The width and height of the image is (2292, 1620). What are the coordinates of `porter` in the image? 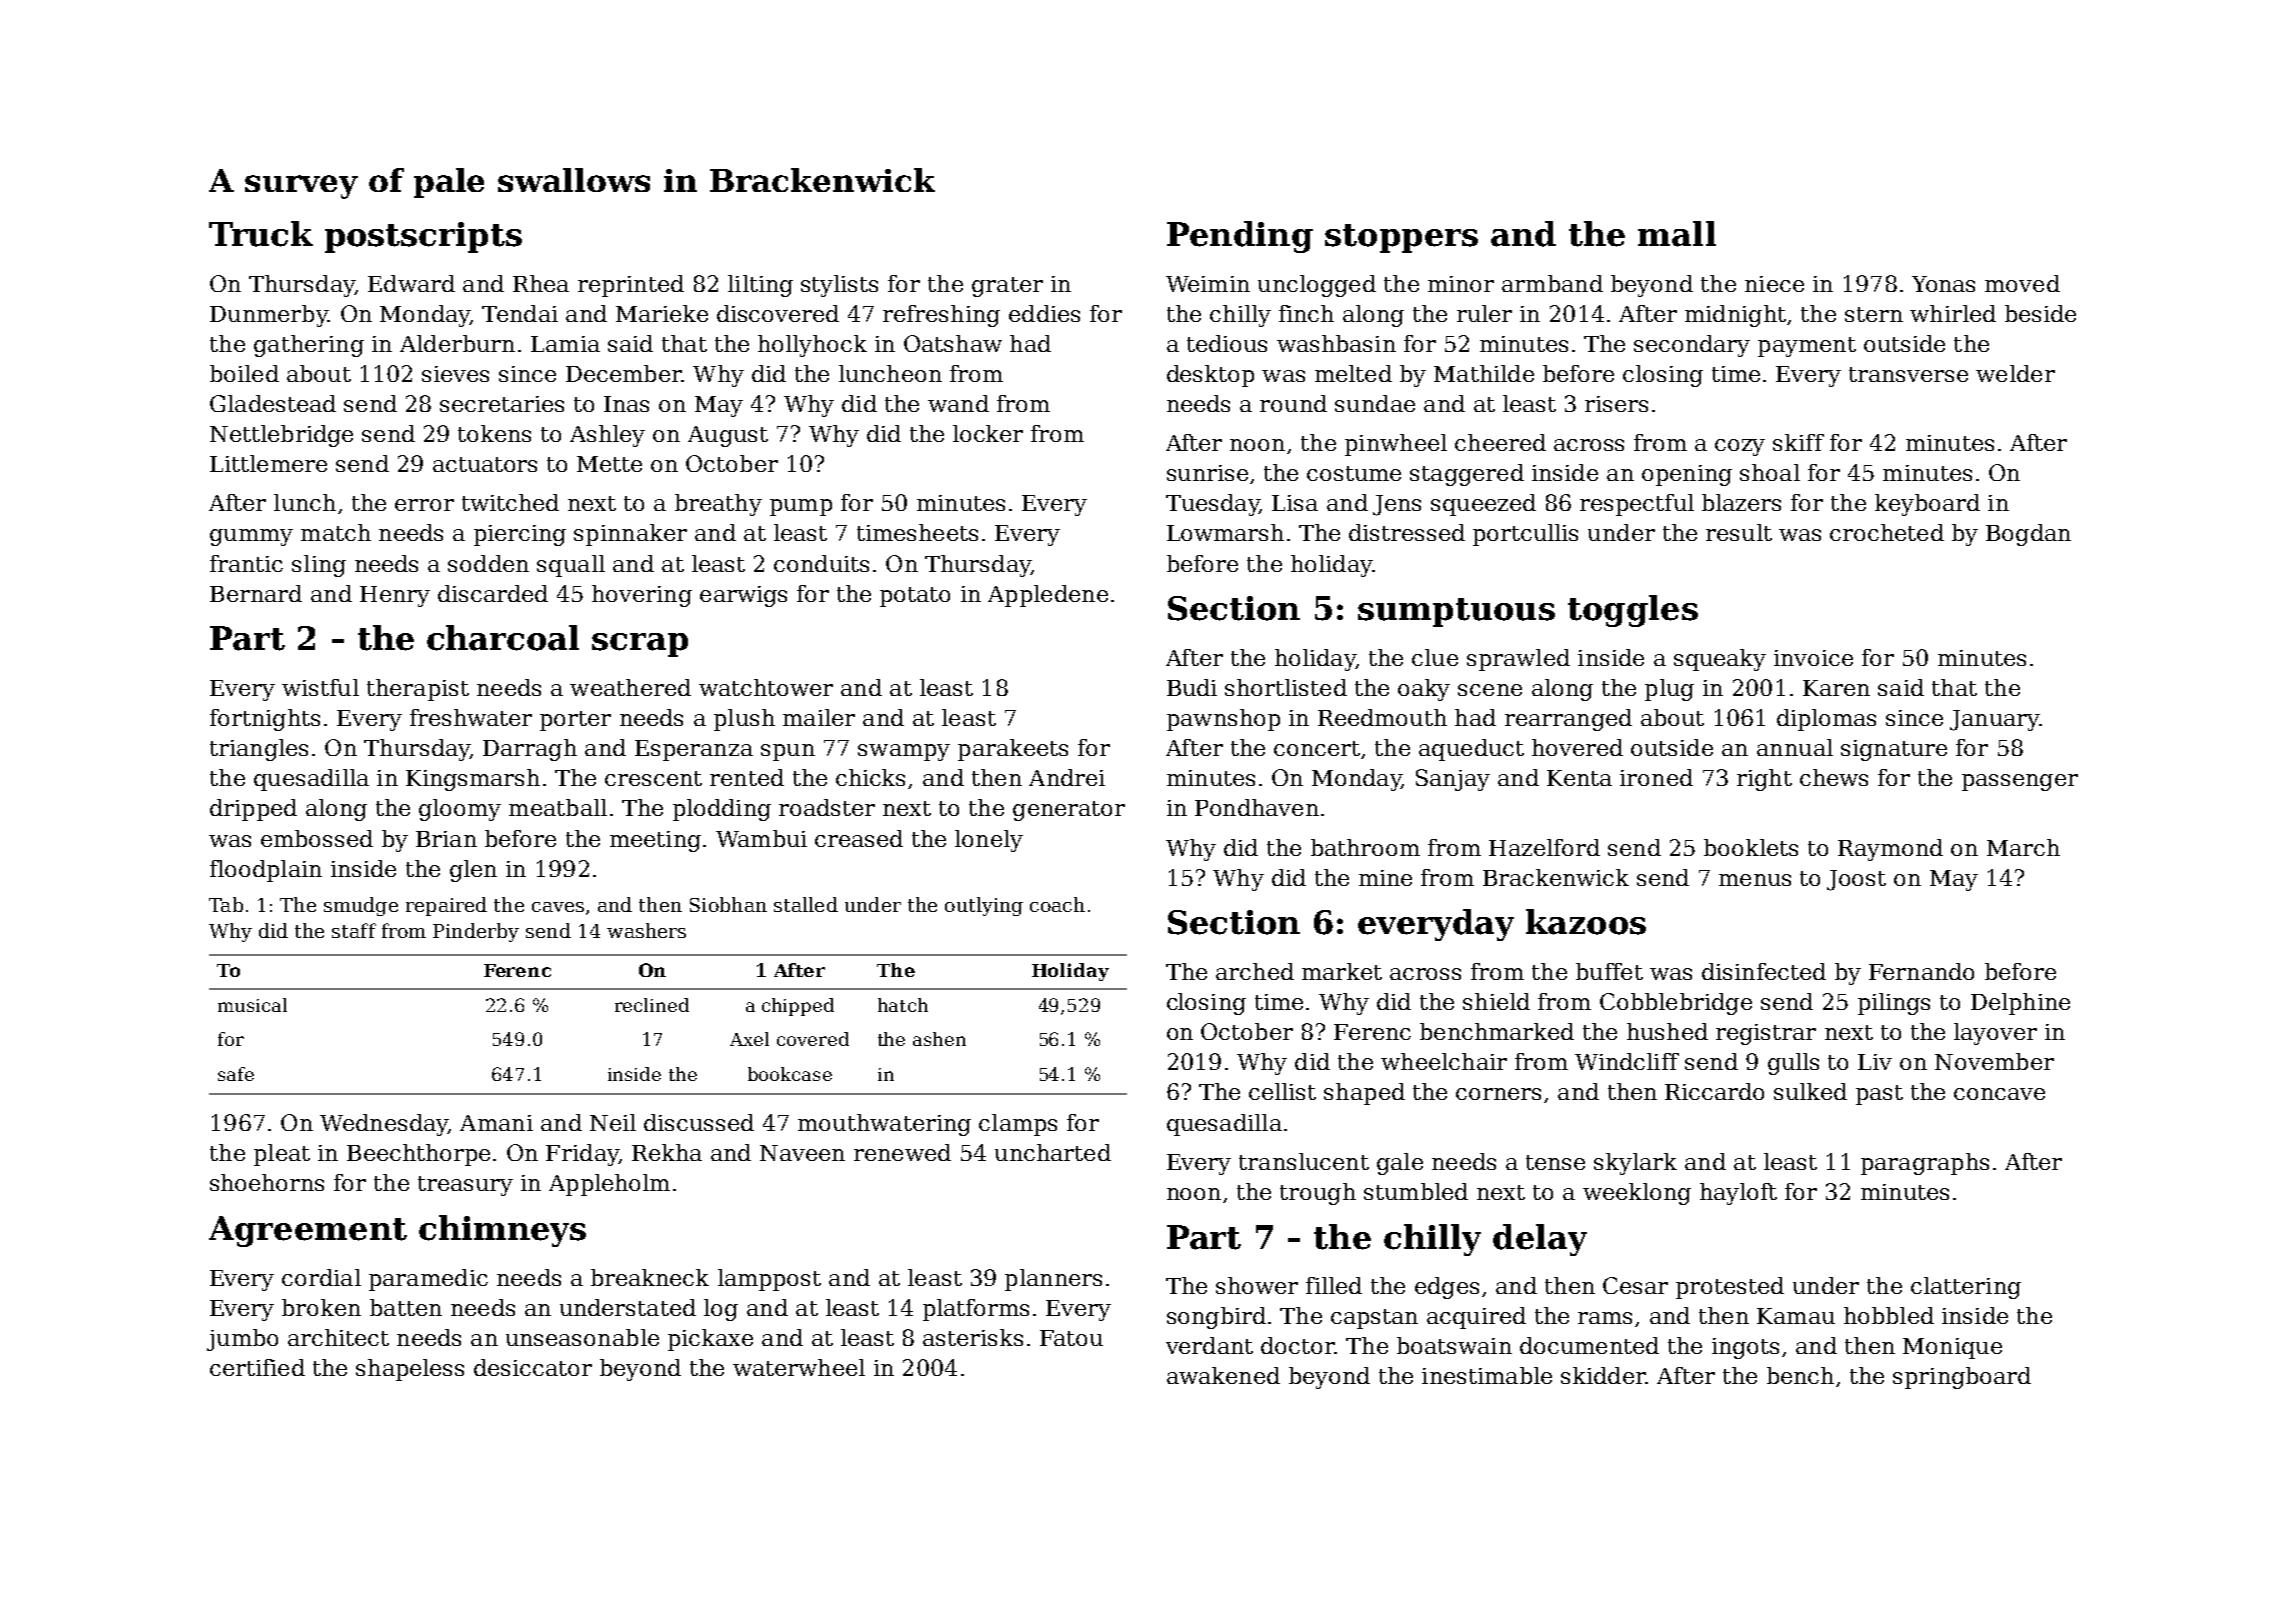 It's located at (575, 721).
